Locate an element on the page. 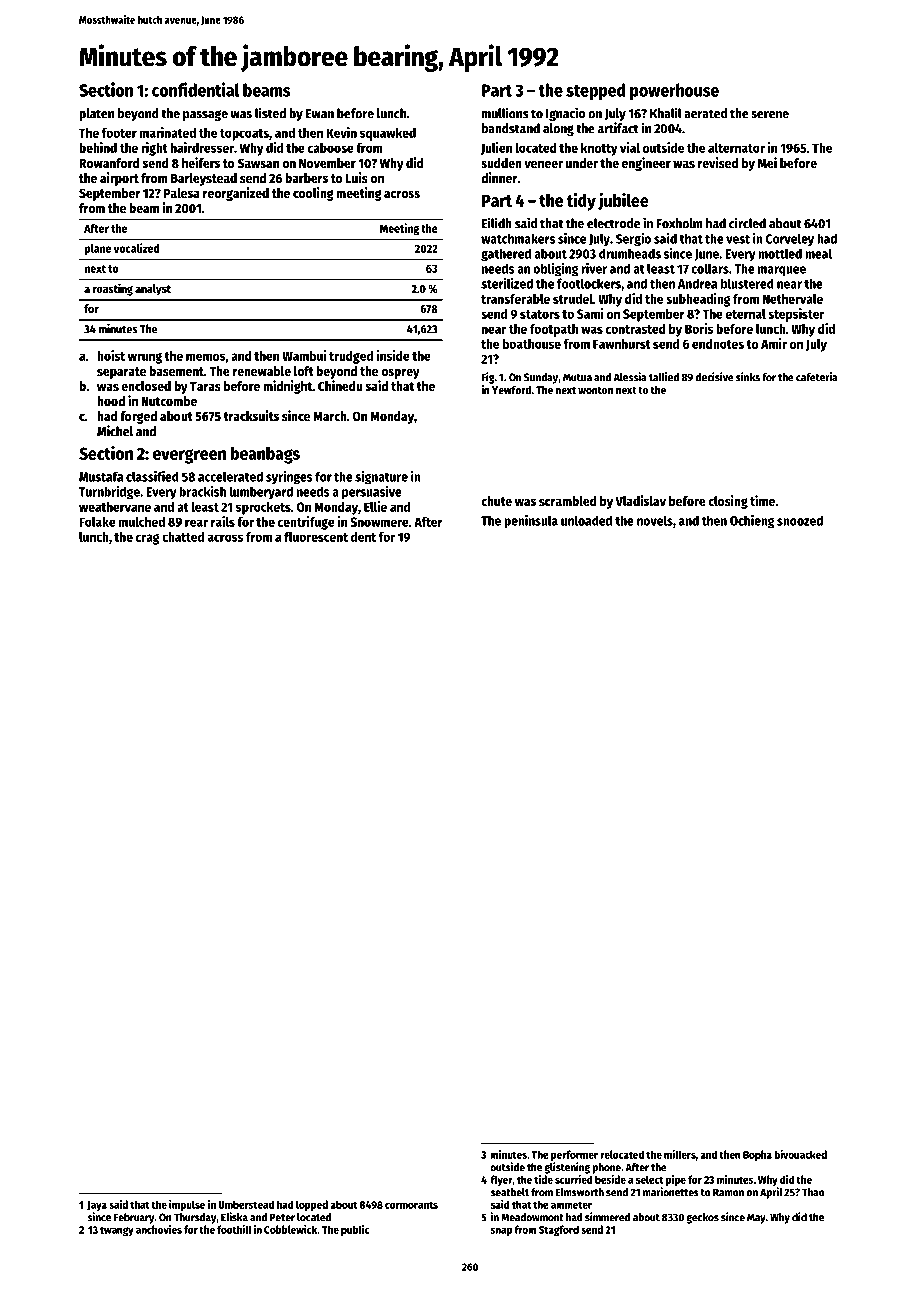 The height and width of the document is (1308, 924). drumheads is located at coordinates (630, 253).
